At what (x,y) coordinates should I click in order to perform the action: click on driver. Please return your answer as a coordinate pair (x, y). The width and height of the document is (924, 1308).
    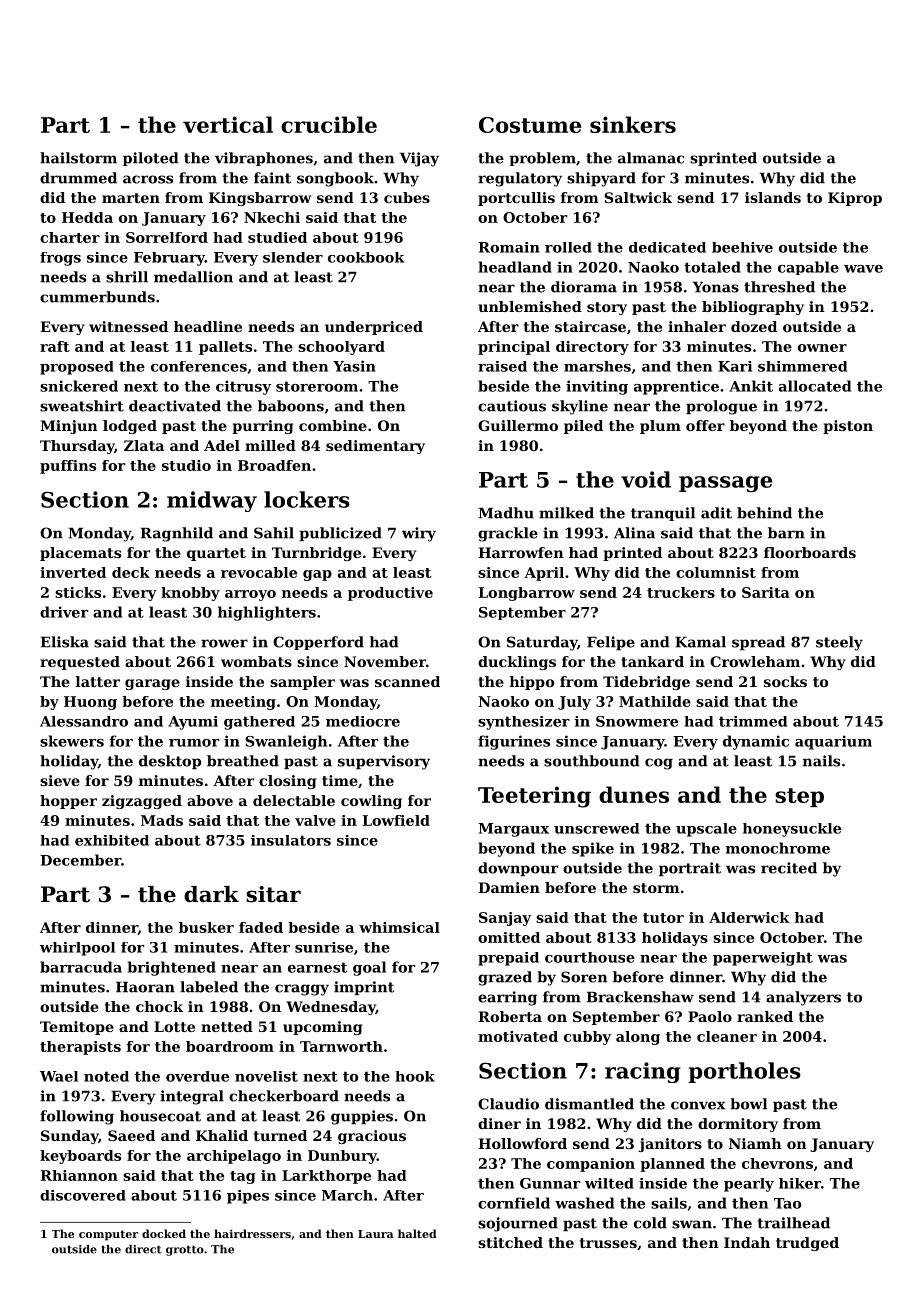
    Looking at the image, I should click on (64, 612).
